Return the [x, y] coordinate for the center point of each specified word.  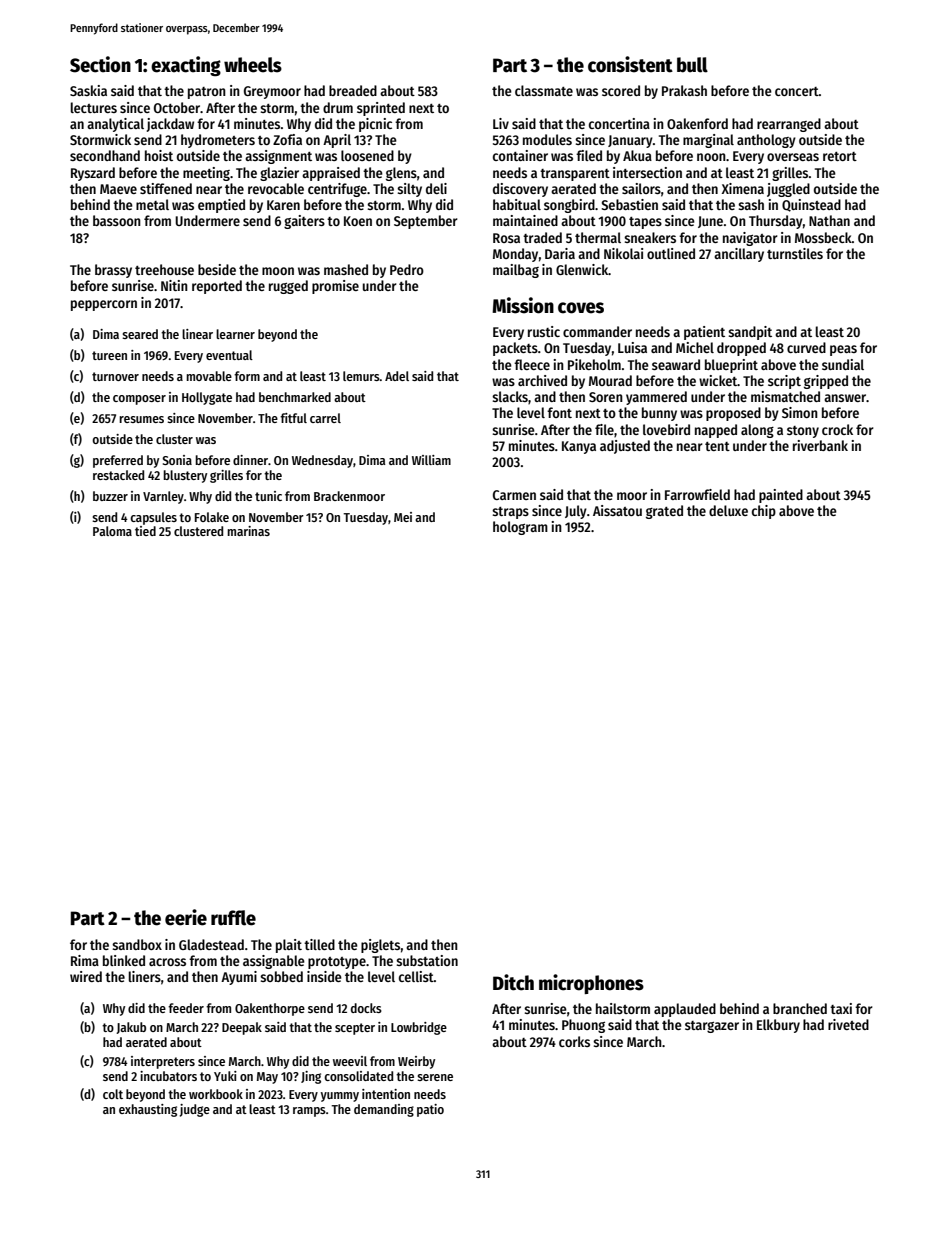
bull [692, 65]
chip [764, 512]
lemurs [361, 376]
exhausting [148, 1110]
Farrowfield [697, 494]
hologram [520, 528]
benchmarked [295, 397]
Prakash [684, 90]
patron [207, 93]
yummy [340, 1097]
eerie [186, 917]
